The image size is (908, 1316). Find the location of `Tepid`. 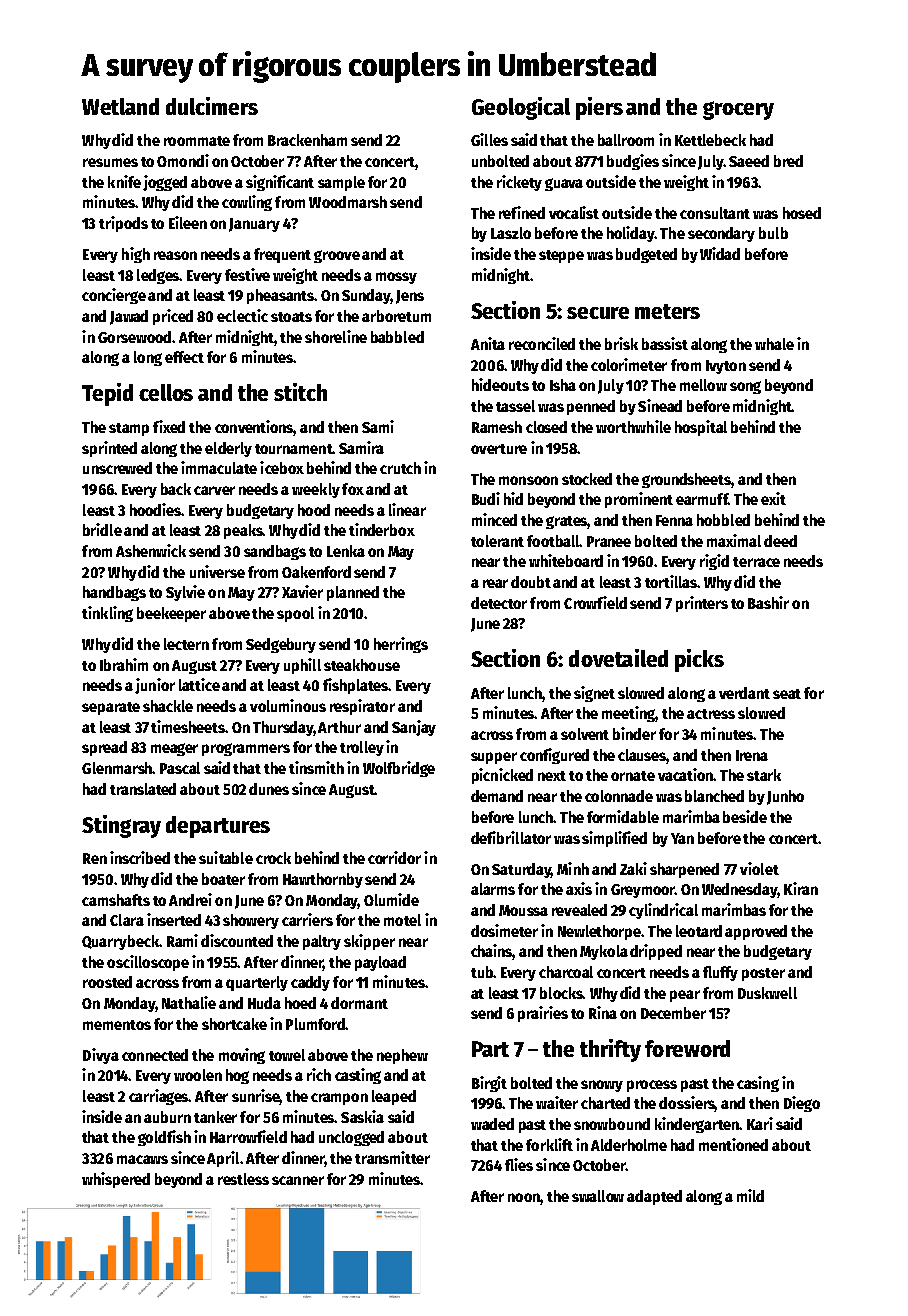

Tepid is located at coordinates (107, 394).
